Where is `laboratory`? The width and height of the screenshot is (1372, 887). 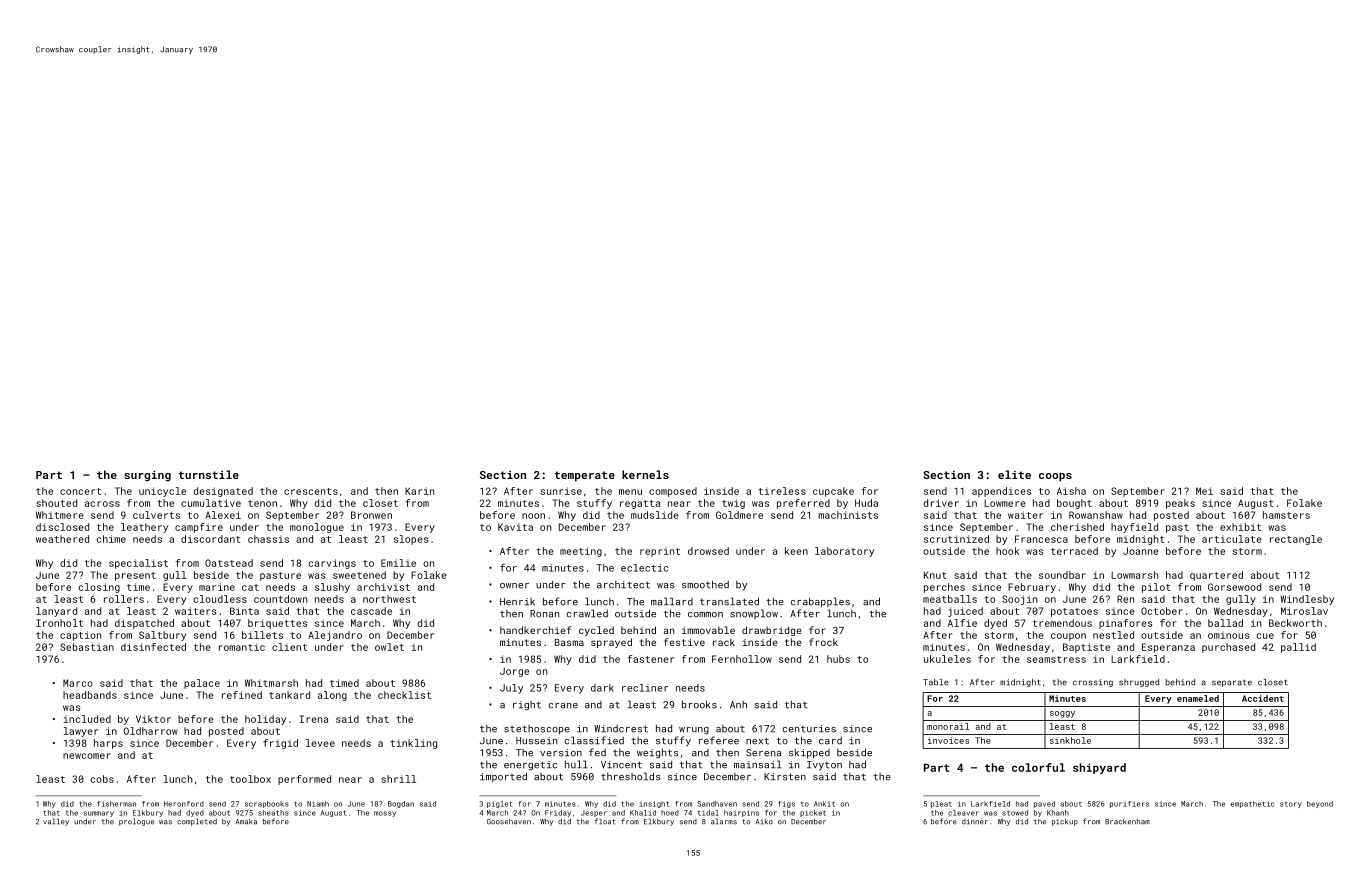
laboratory is located at coordinates (844, 552).
